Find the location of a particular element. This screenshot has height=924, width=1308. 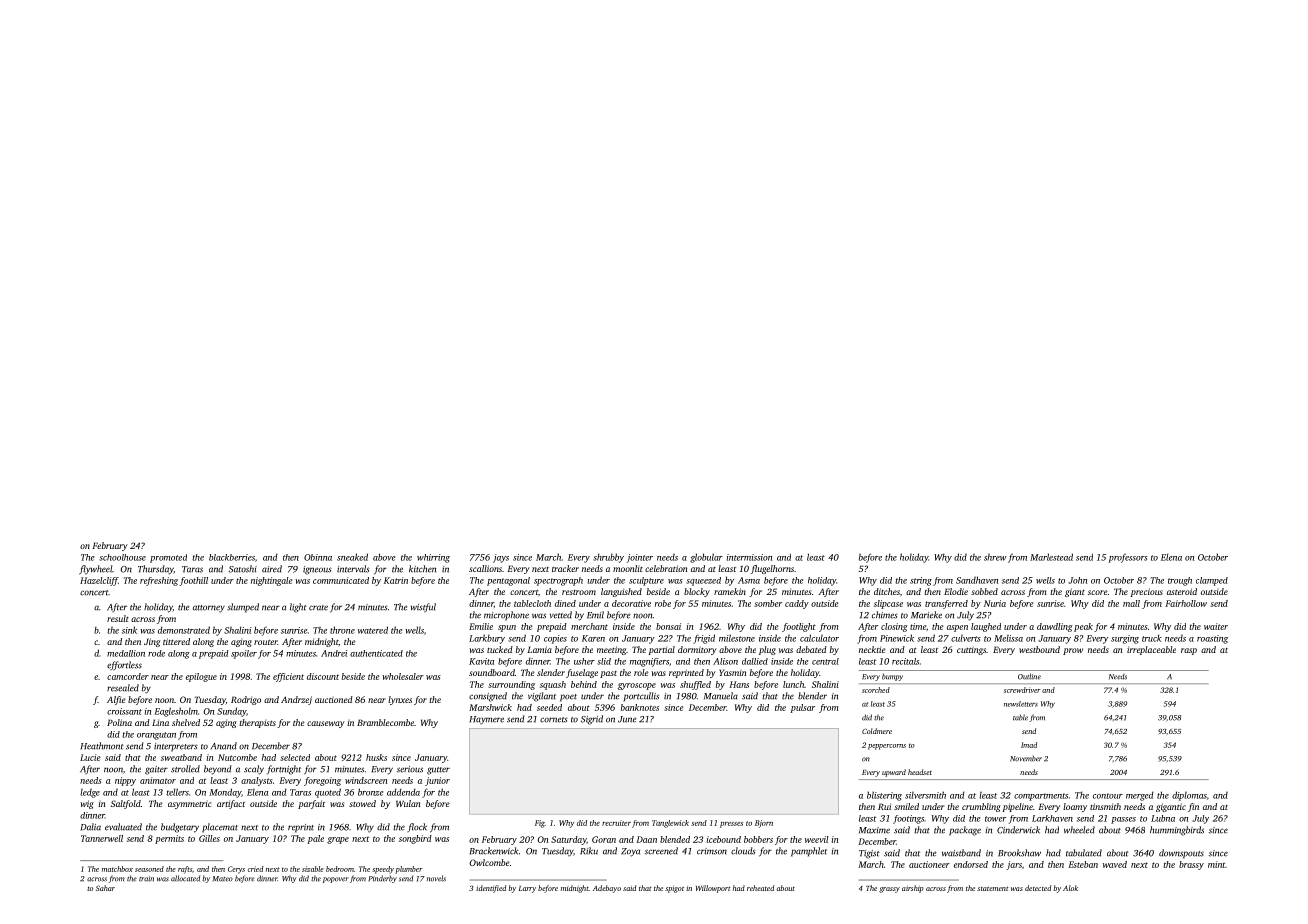

reheated is located at coordinates (760, 888).
